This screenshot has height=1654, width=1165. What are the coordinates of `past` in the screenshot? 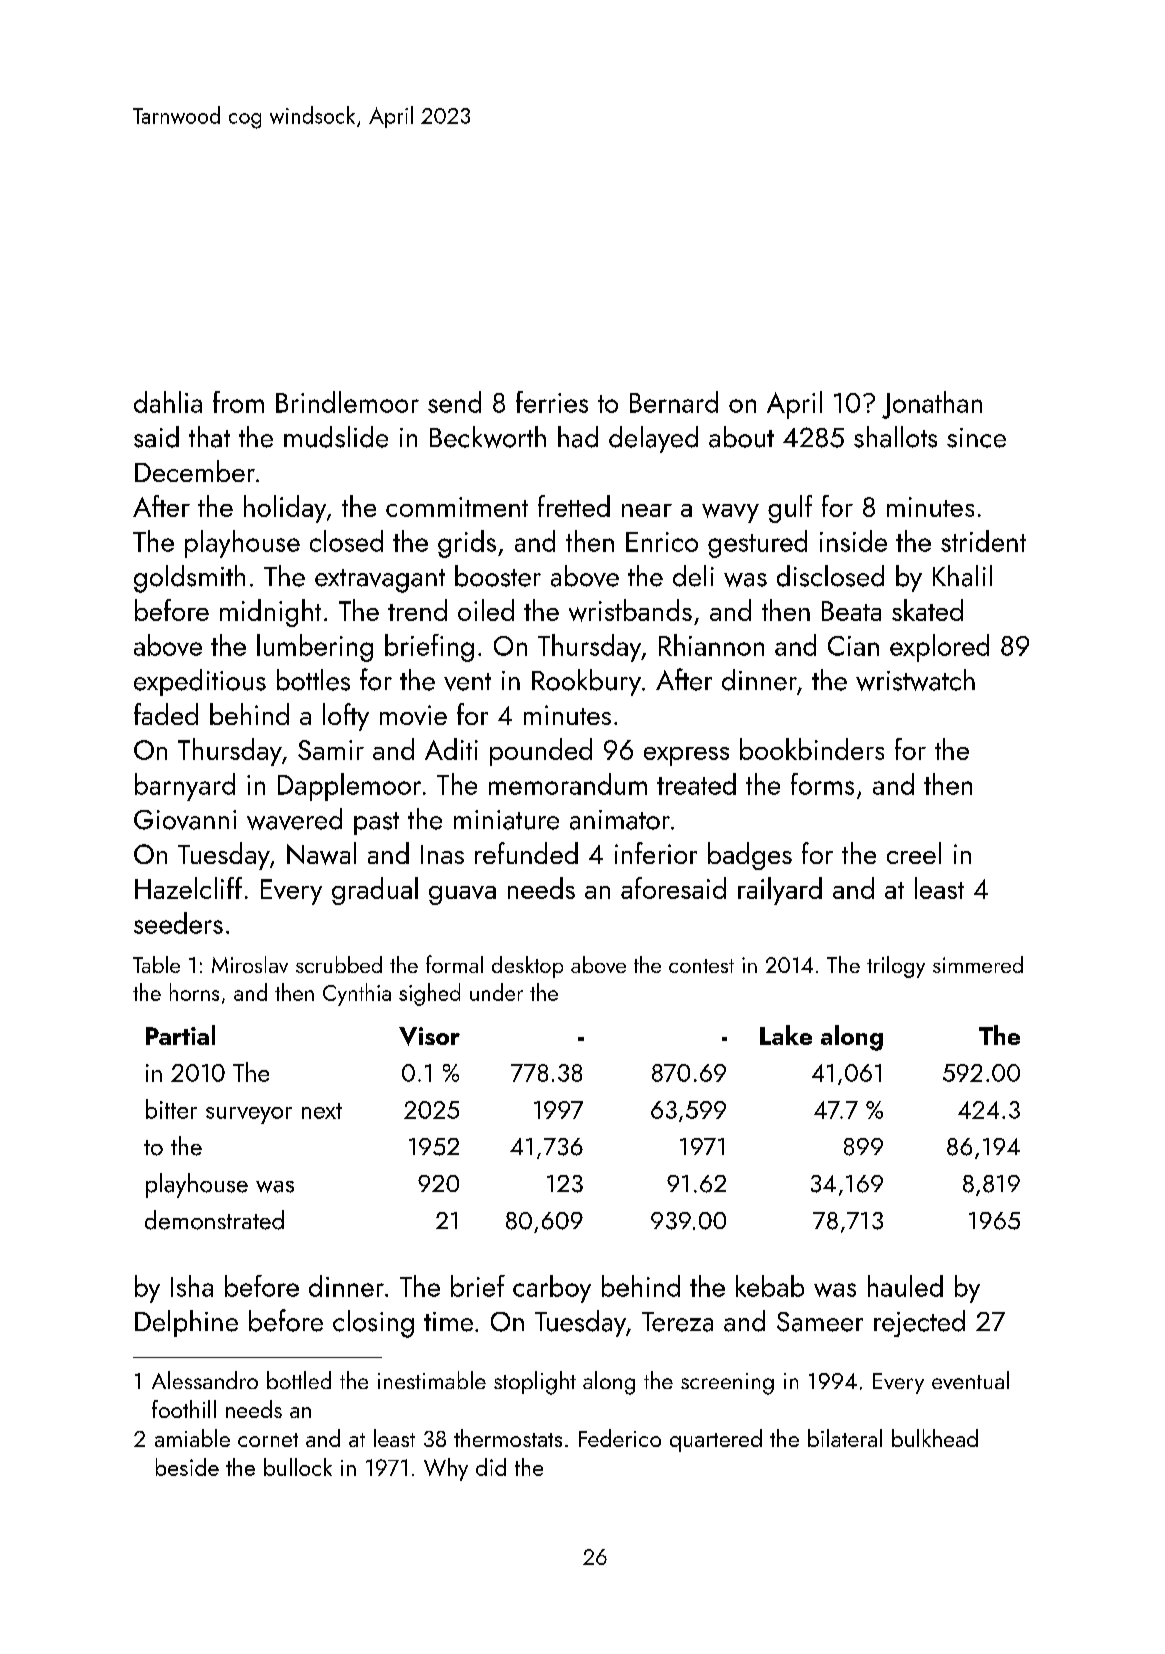 It's located at (376, 823).
